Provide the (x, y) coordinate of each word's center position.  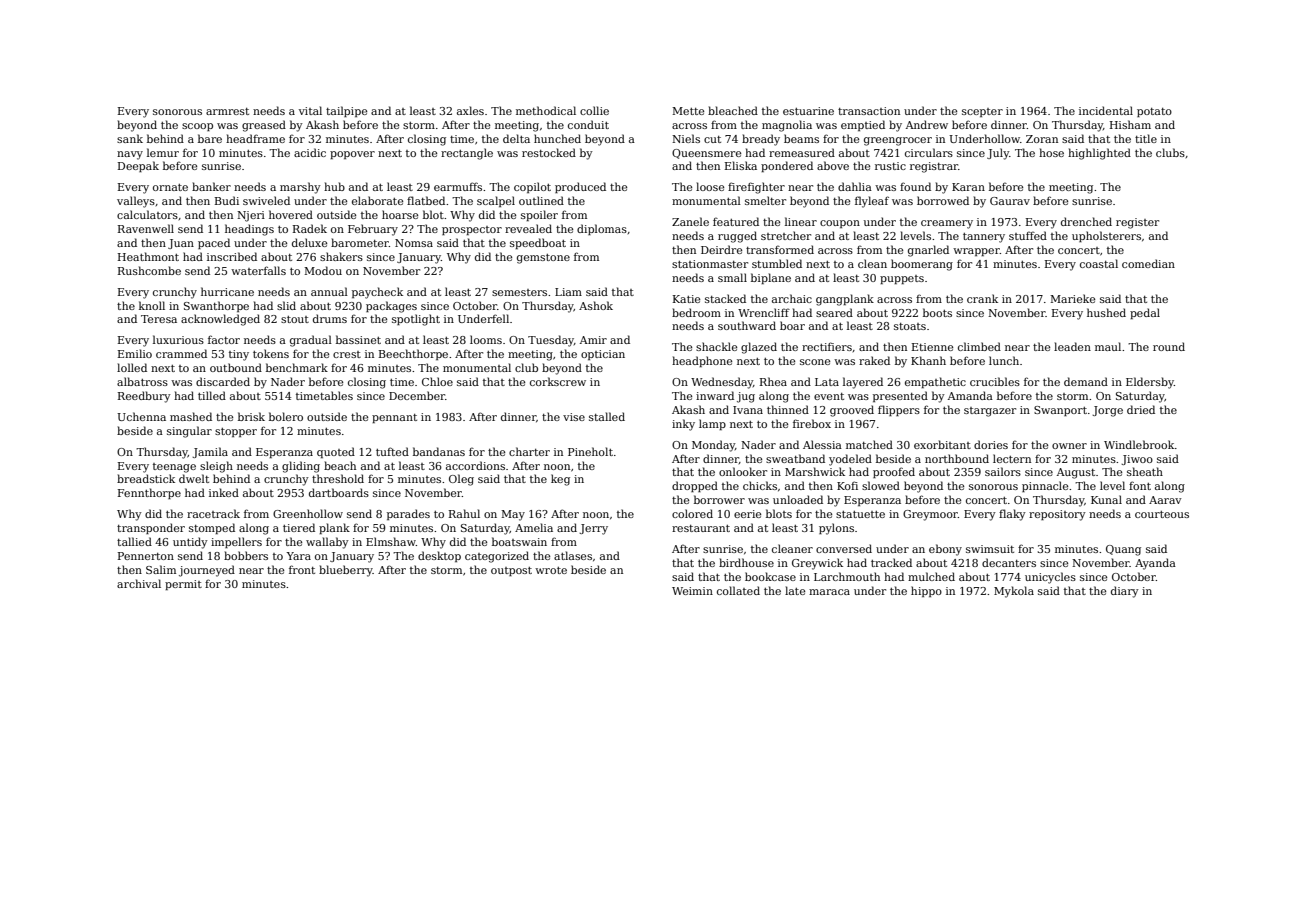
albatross (142, 381)
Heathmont (148, 256)
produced (580, 187)
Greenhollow (308, 513)
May (513, 515)
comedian (1148, 263)
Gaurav (1010, 201)
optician (603, 355)
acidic (310, 152)
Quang (1123, 550)
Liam (568, 292)
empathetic (935, 382)
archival (139, 583)
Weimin (692, 591)
